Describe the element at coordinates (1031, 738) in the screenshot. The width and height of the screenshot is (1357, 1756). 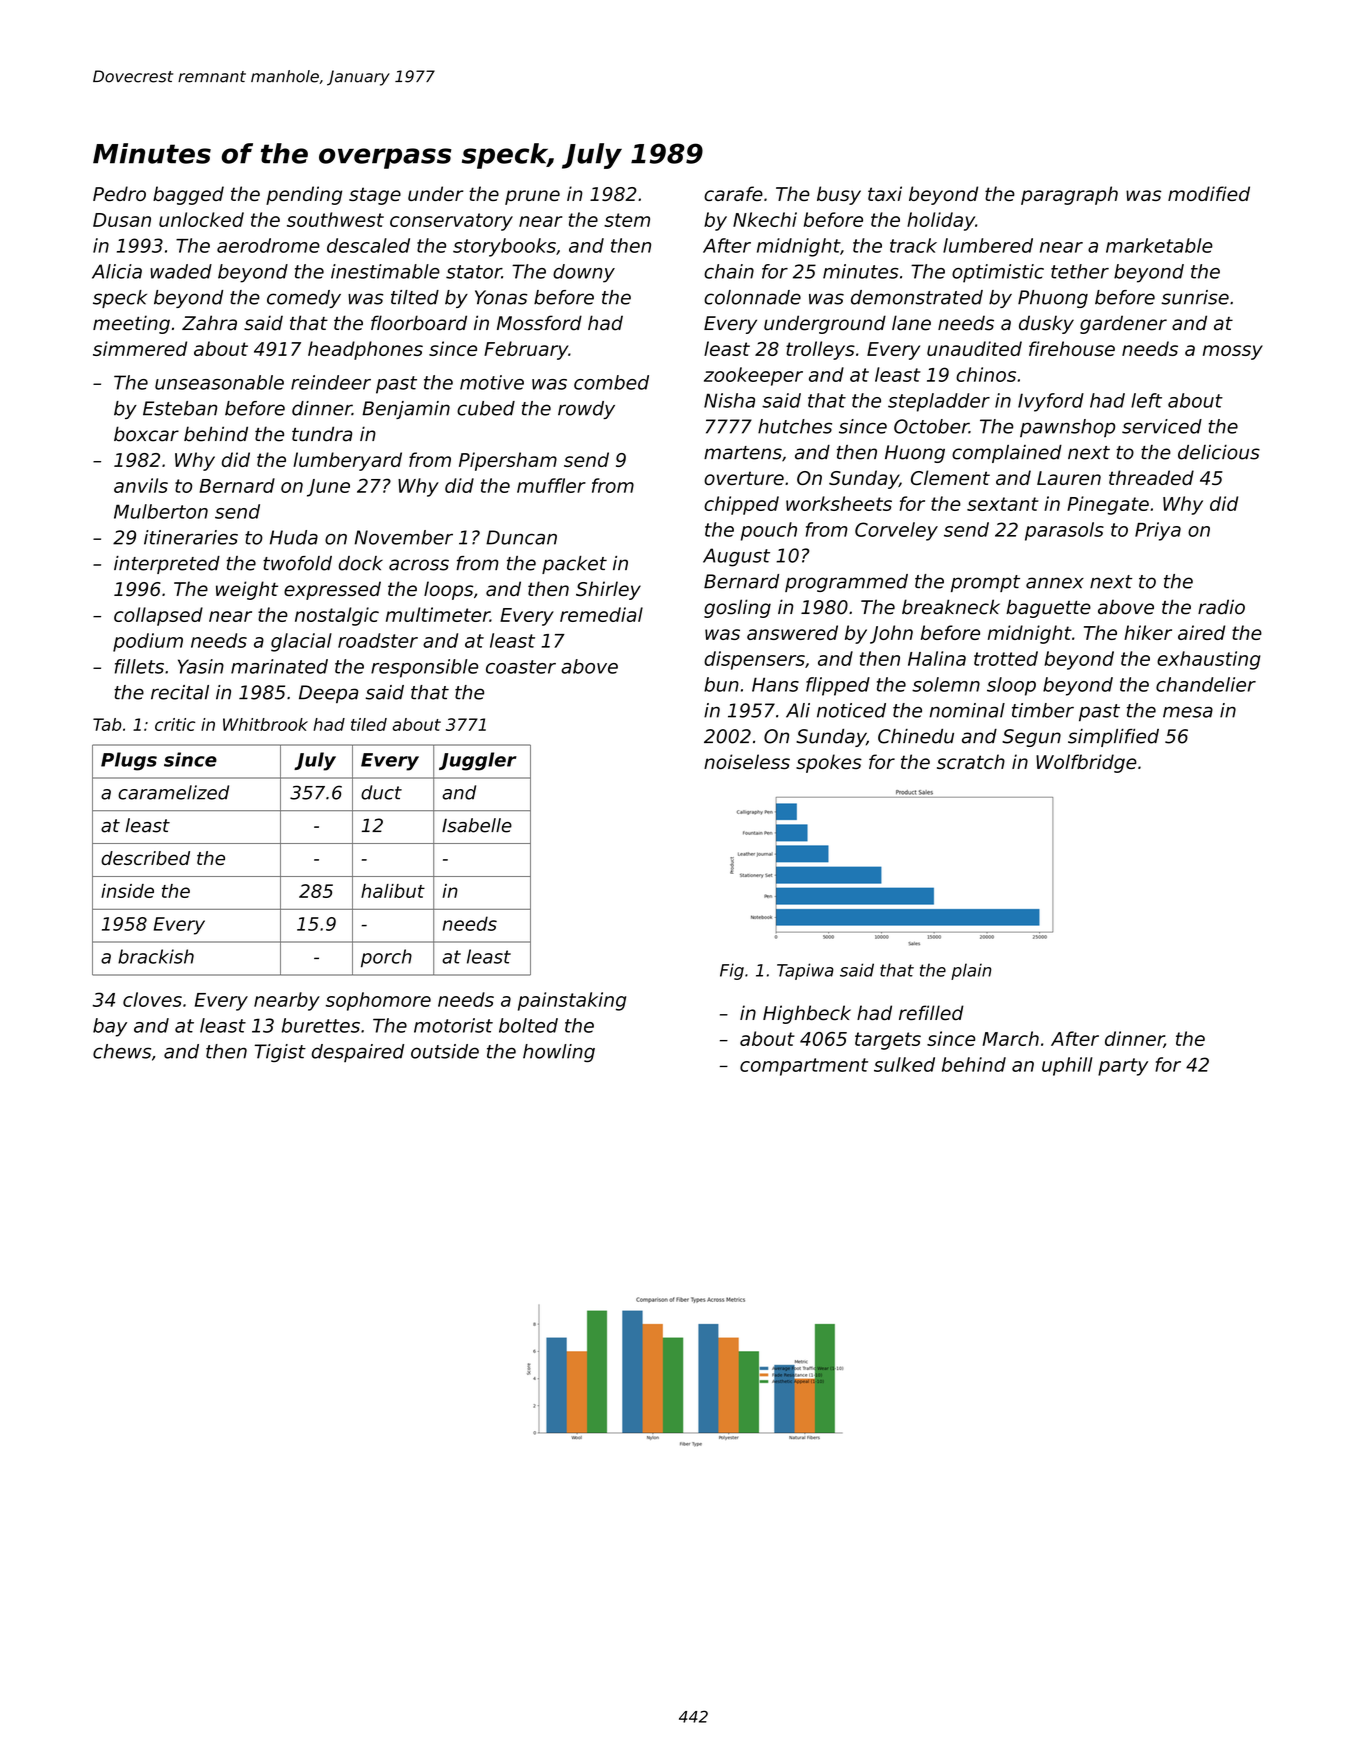
I see `Segun` at that location.
